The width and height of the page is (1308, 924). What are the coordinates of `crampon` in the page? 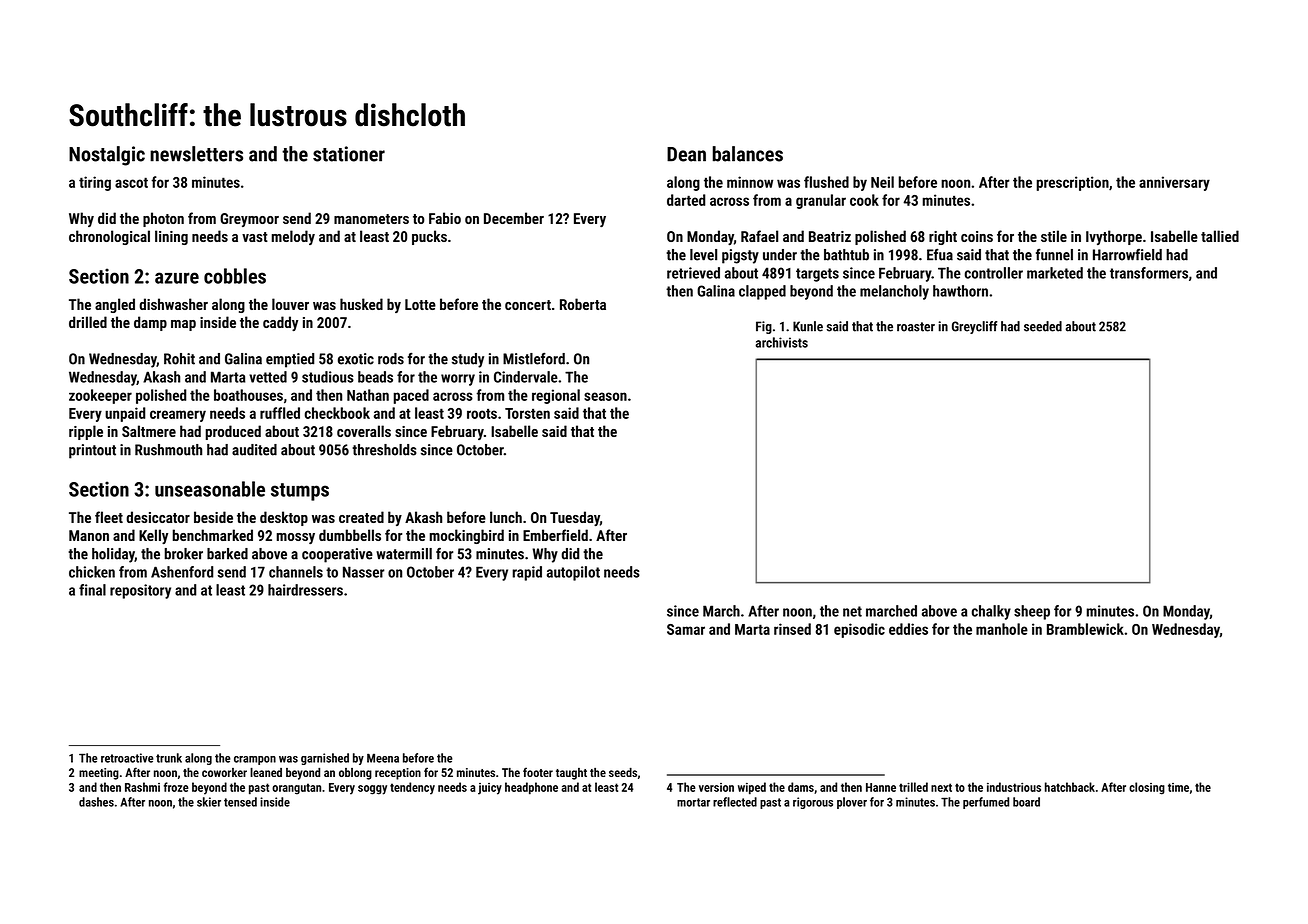 It's located at (255, 760).
